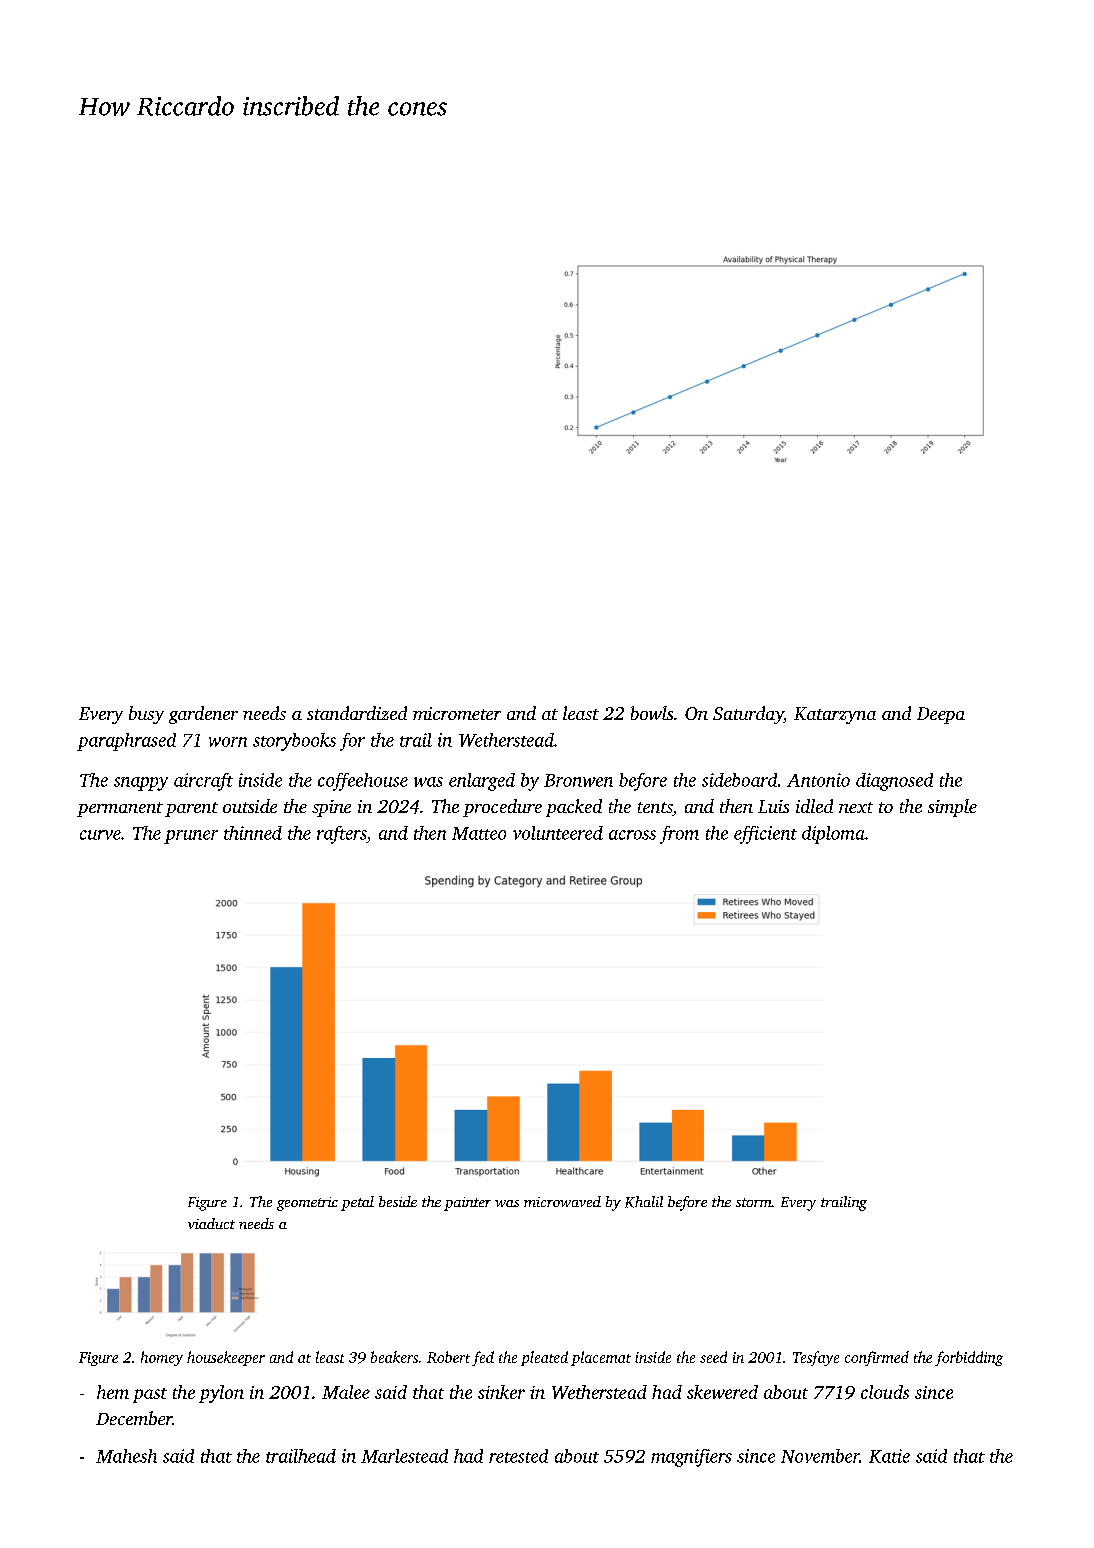 The image size is (1094, 1548). What do you see at coordinates (773, 806) in the screenshot?
I see `Luis` at bounding box center [773, 806].
